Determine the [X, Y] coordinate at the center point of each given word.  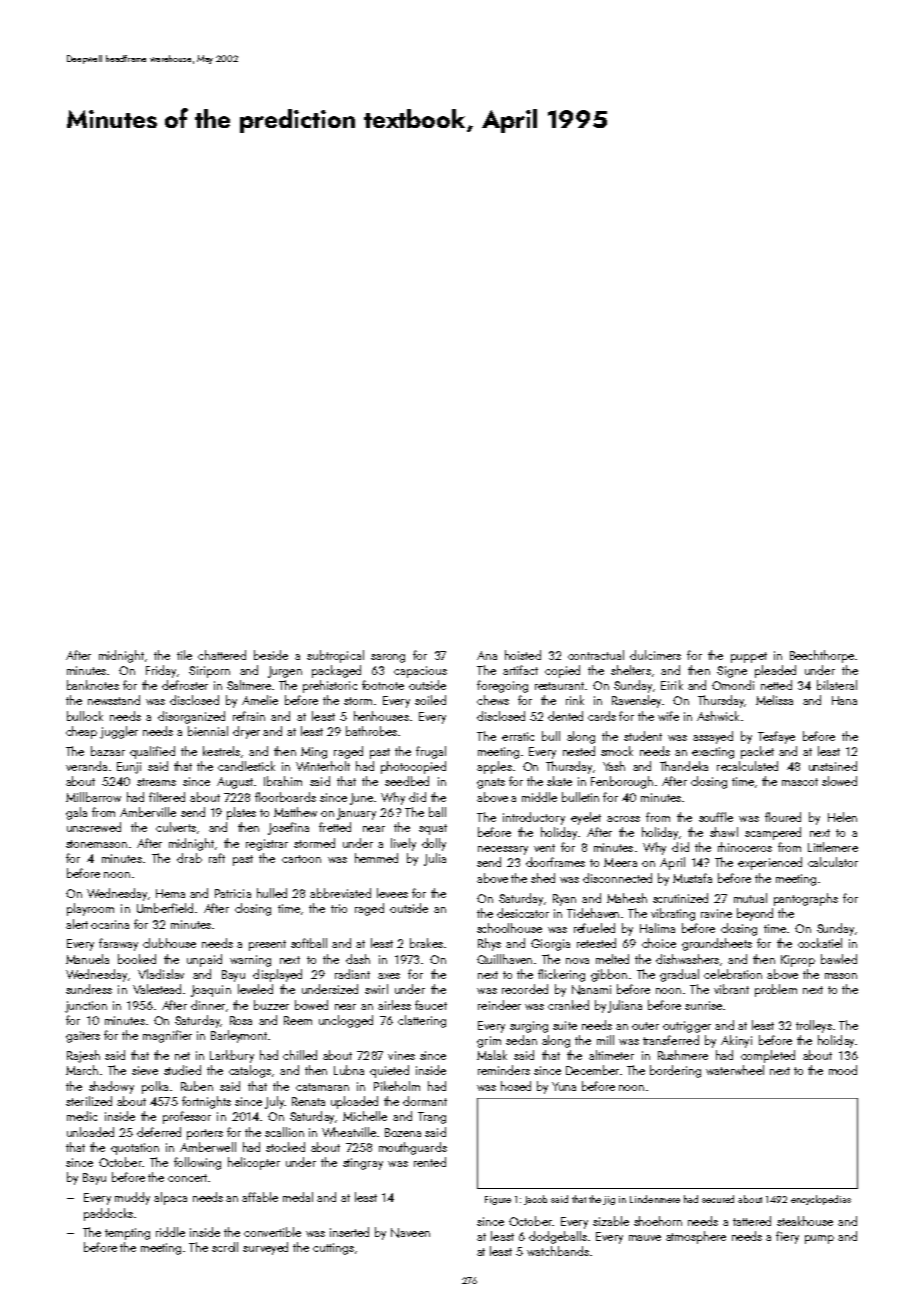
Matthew [295, 812]
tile [184, 655]
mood [843, 1070]
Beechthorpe [822, 656]
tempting [127, 1234]
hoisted [523, 655]
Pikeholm [397, 1086]
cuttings [333, 1249]
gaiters [83, 1037]
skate [559, 781]
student [643, 736]
